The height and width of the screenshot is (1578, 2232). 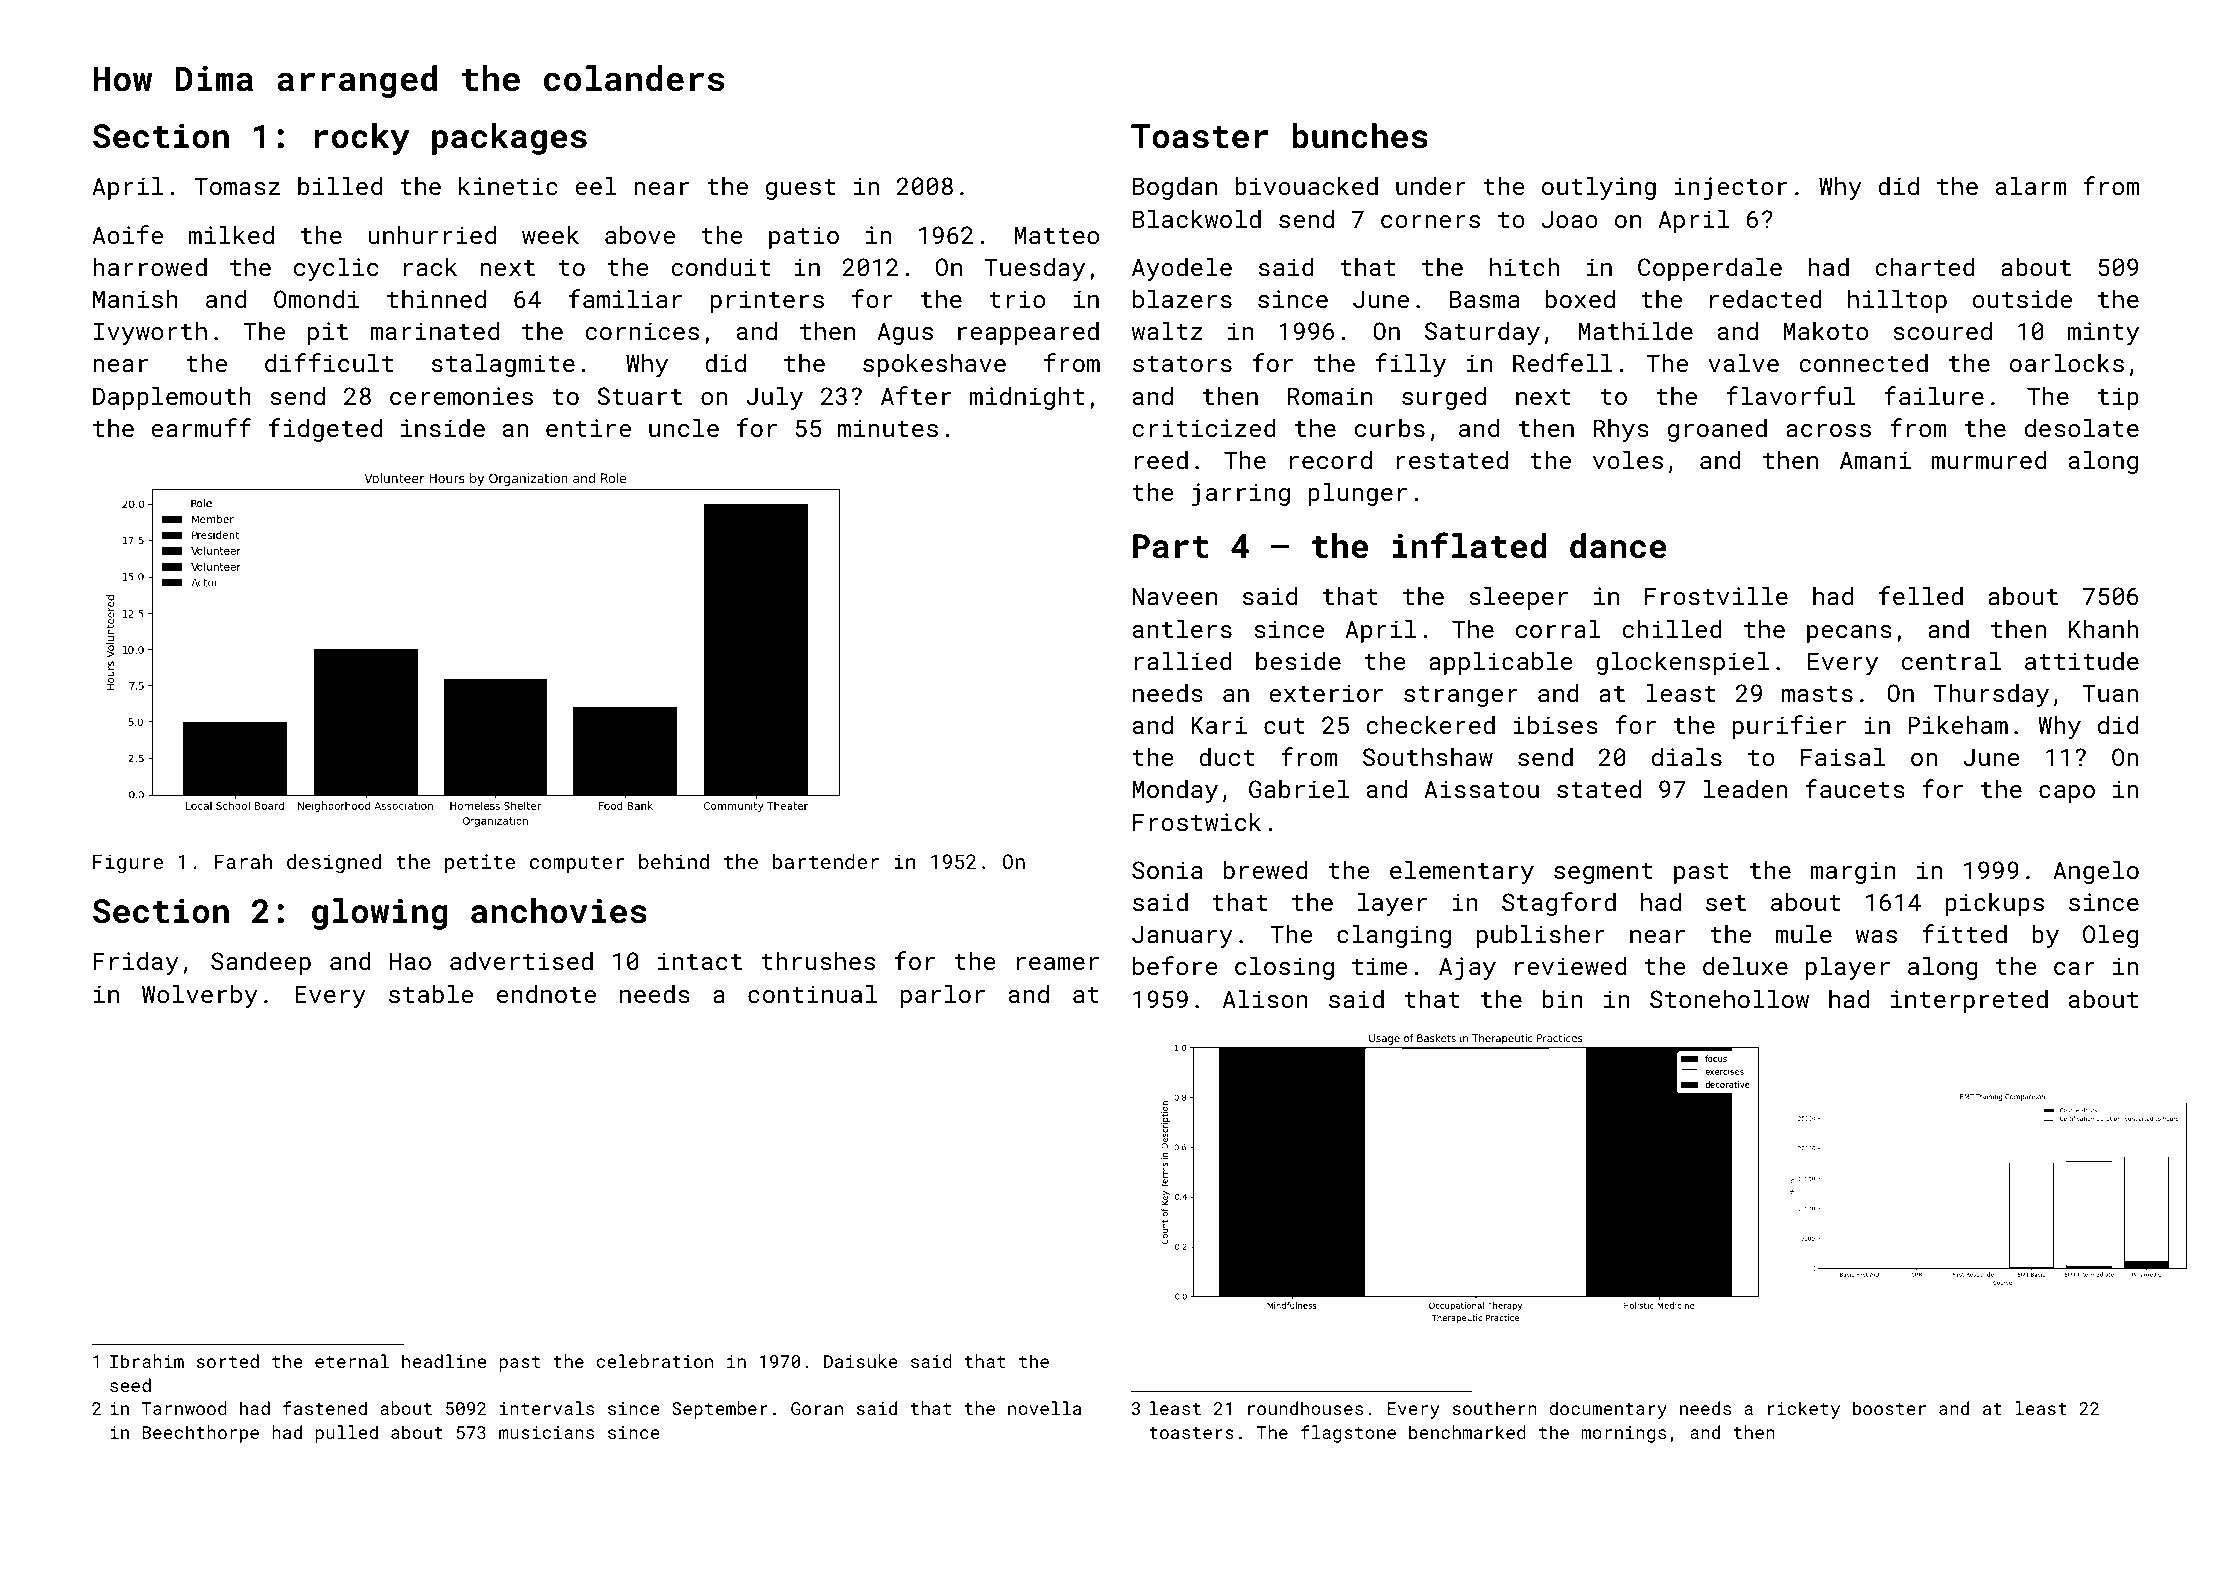 What do you see at coordinates (1174, 596) in the screenshot?
I see `Naveen` at bounding box center [1174, 596].
